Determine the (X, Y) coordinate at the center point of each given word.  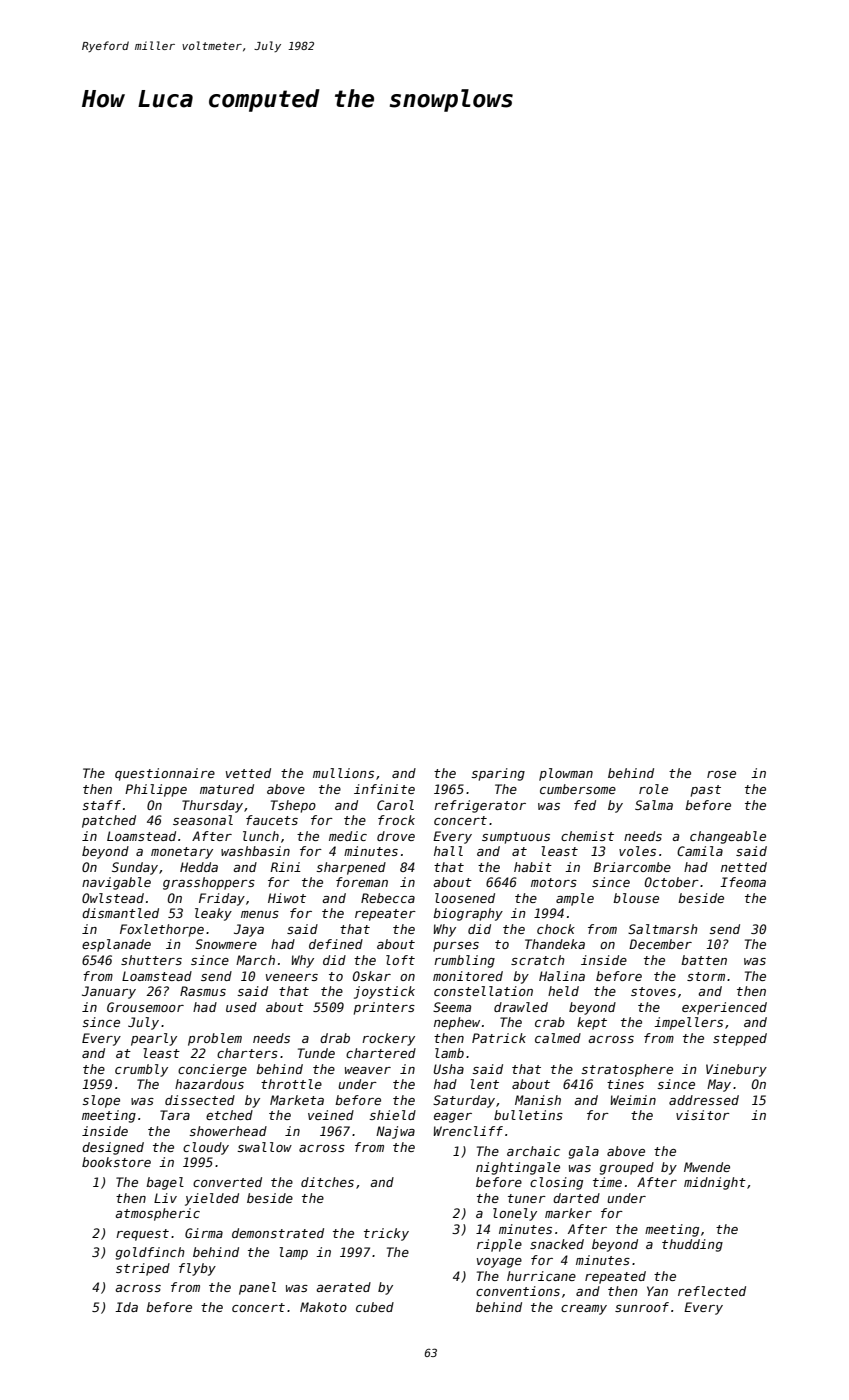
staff (101, 805)
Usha (449, 1069)
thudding (692, 1245)
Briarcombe (632, 867)
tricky (386, 1234)
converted (227, 1182)
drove (396, 836)
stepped (740, 1039)
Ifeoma (743, 882)
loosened (465, 898)
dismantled (120, 913)
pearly (154, 1039)
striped (143, 1269)
